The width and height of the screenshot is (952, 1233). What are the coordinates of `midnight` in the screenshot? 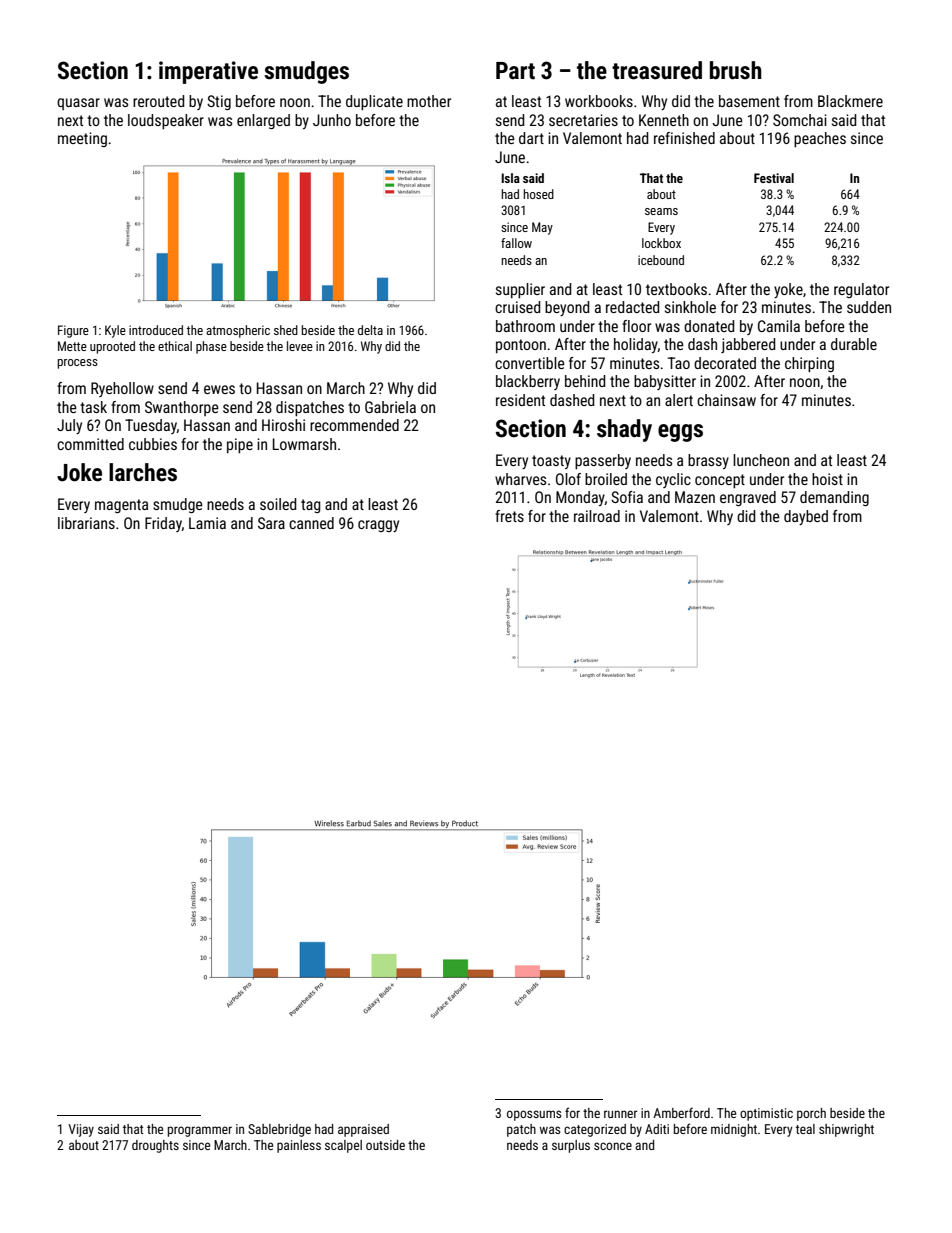 It's located at (734, 1130).
